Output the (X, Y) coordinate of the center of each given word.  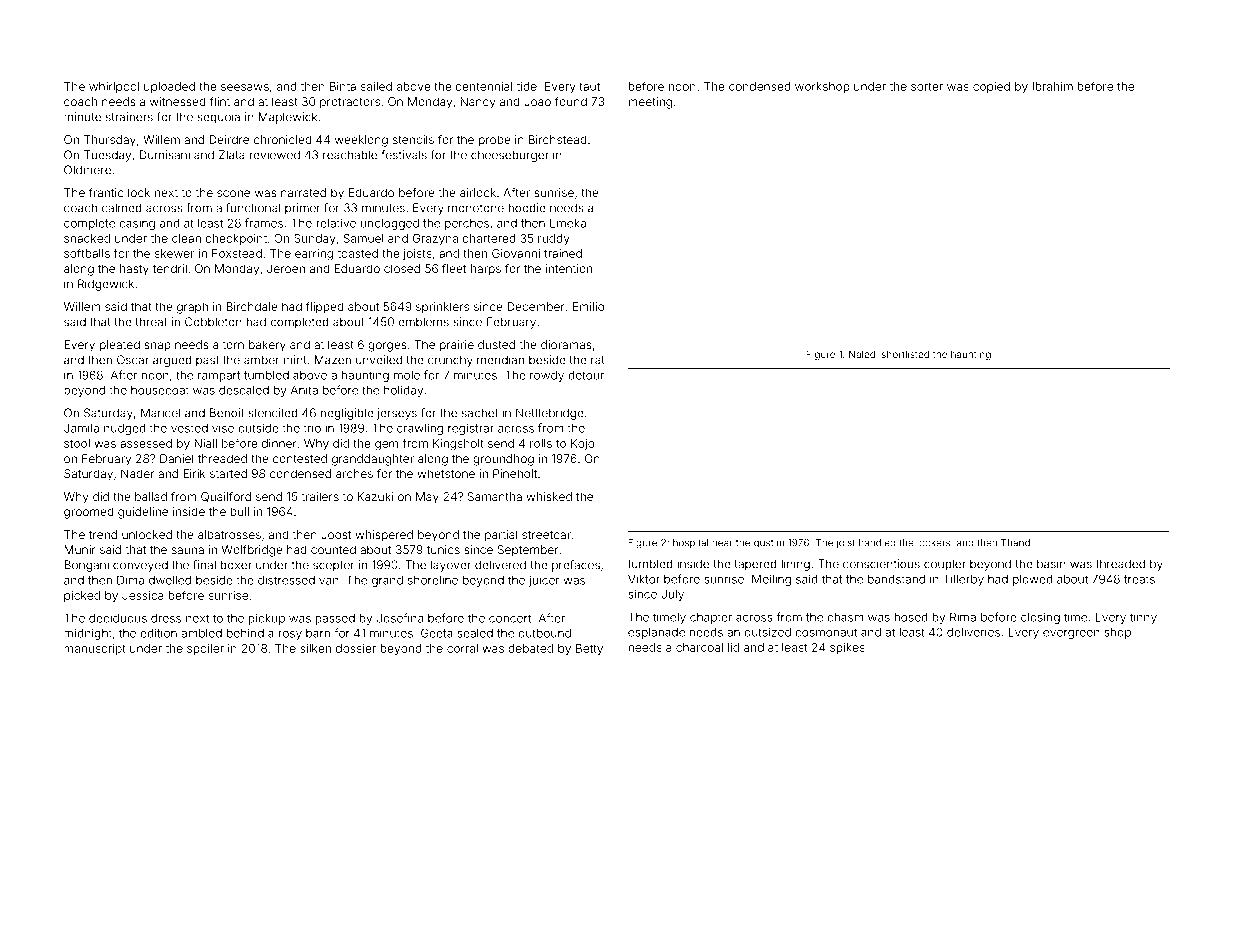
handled (877, 543)
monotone (476, 208)
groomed (89, 513)
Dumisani (164, 155)
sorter (927, 86)
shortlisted (905, 354)
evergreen (1071, 634)
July (672, 595)
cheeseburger (510, 156)
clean (186, 238)
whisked (549, 496)
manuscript (95, 649)
